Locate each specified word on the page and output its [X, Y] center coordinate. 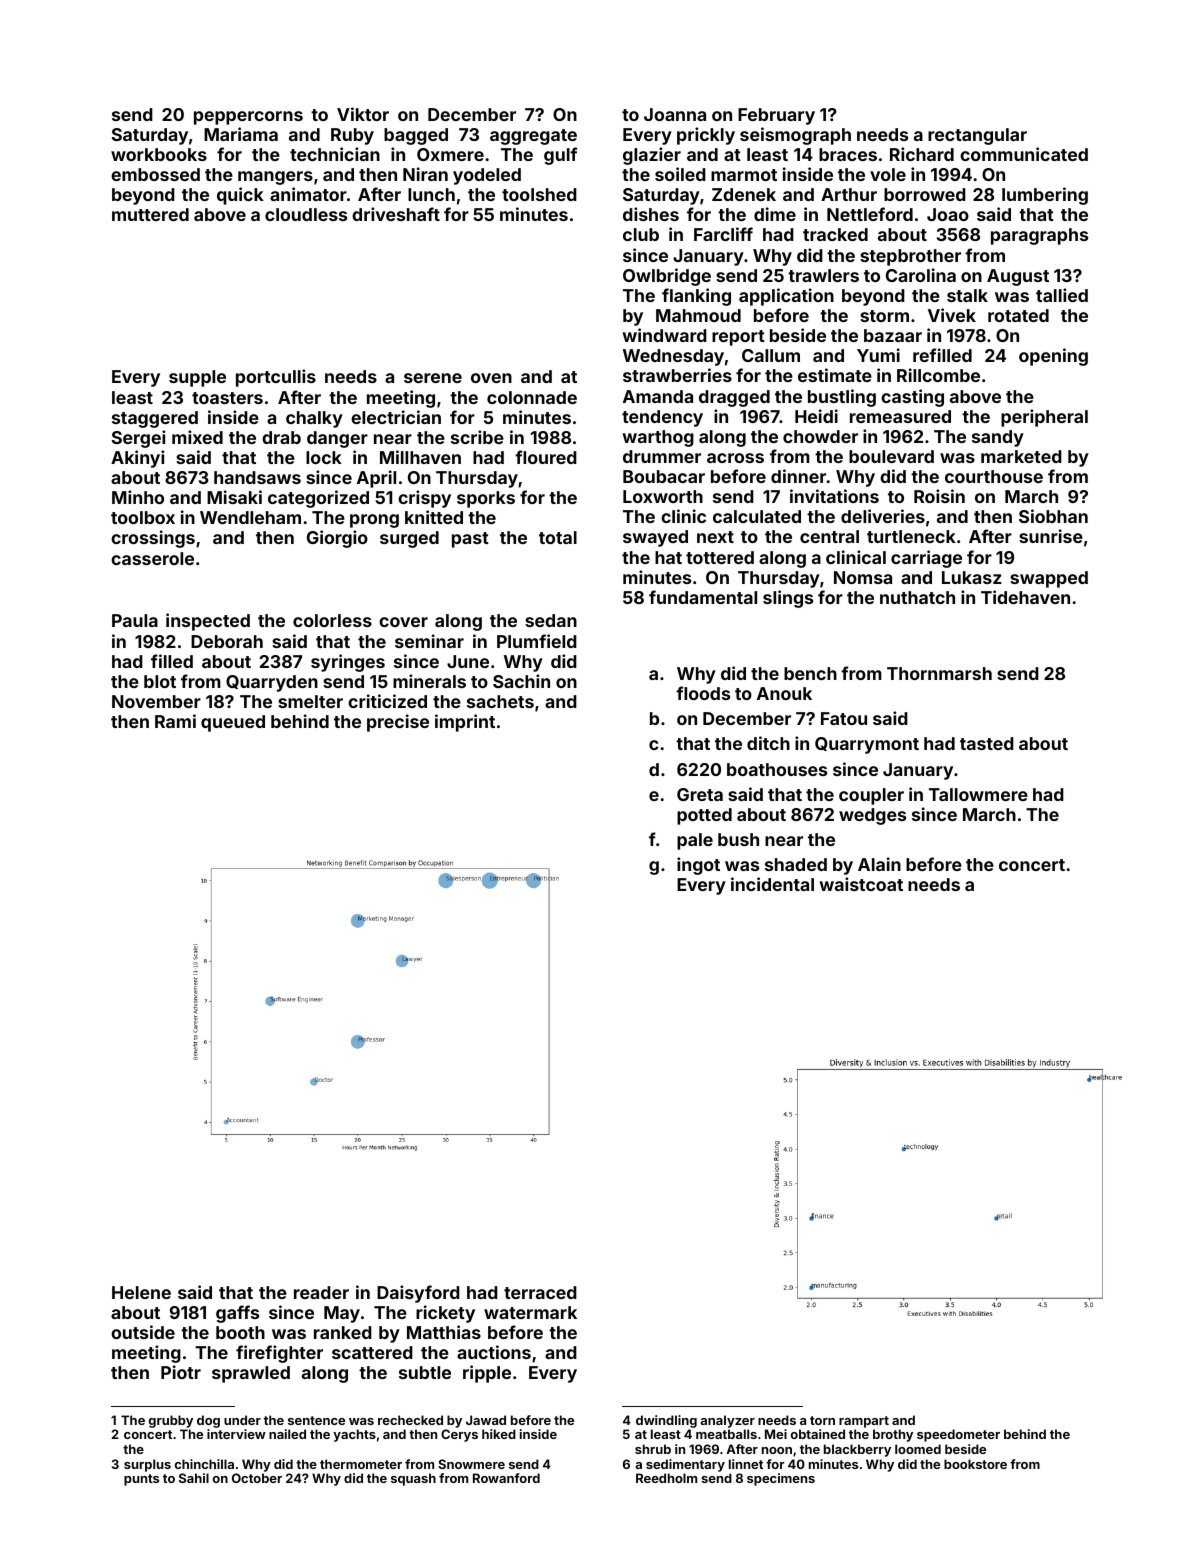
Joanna [675, 114]
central [829, 536]
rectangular [977, 136]
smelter [310, 701]
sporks [486, 499]
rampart [864, 1422]
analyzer [727, 1421]
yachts [354, 1435]
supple [197, 378]
